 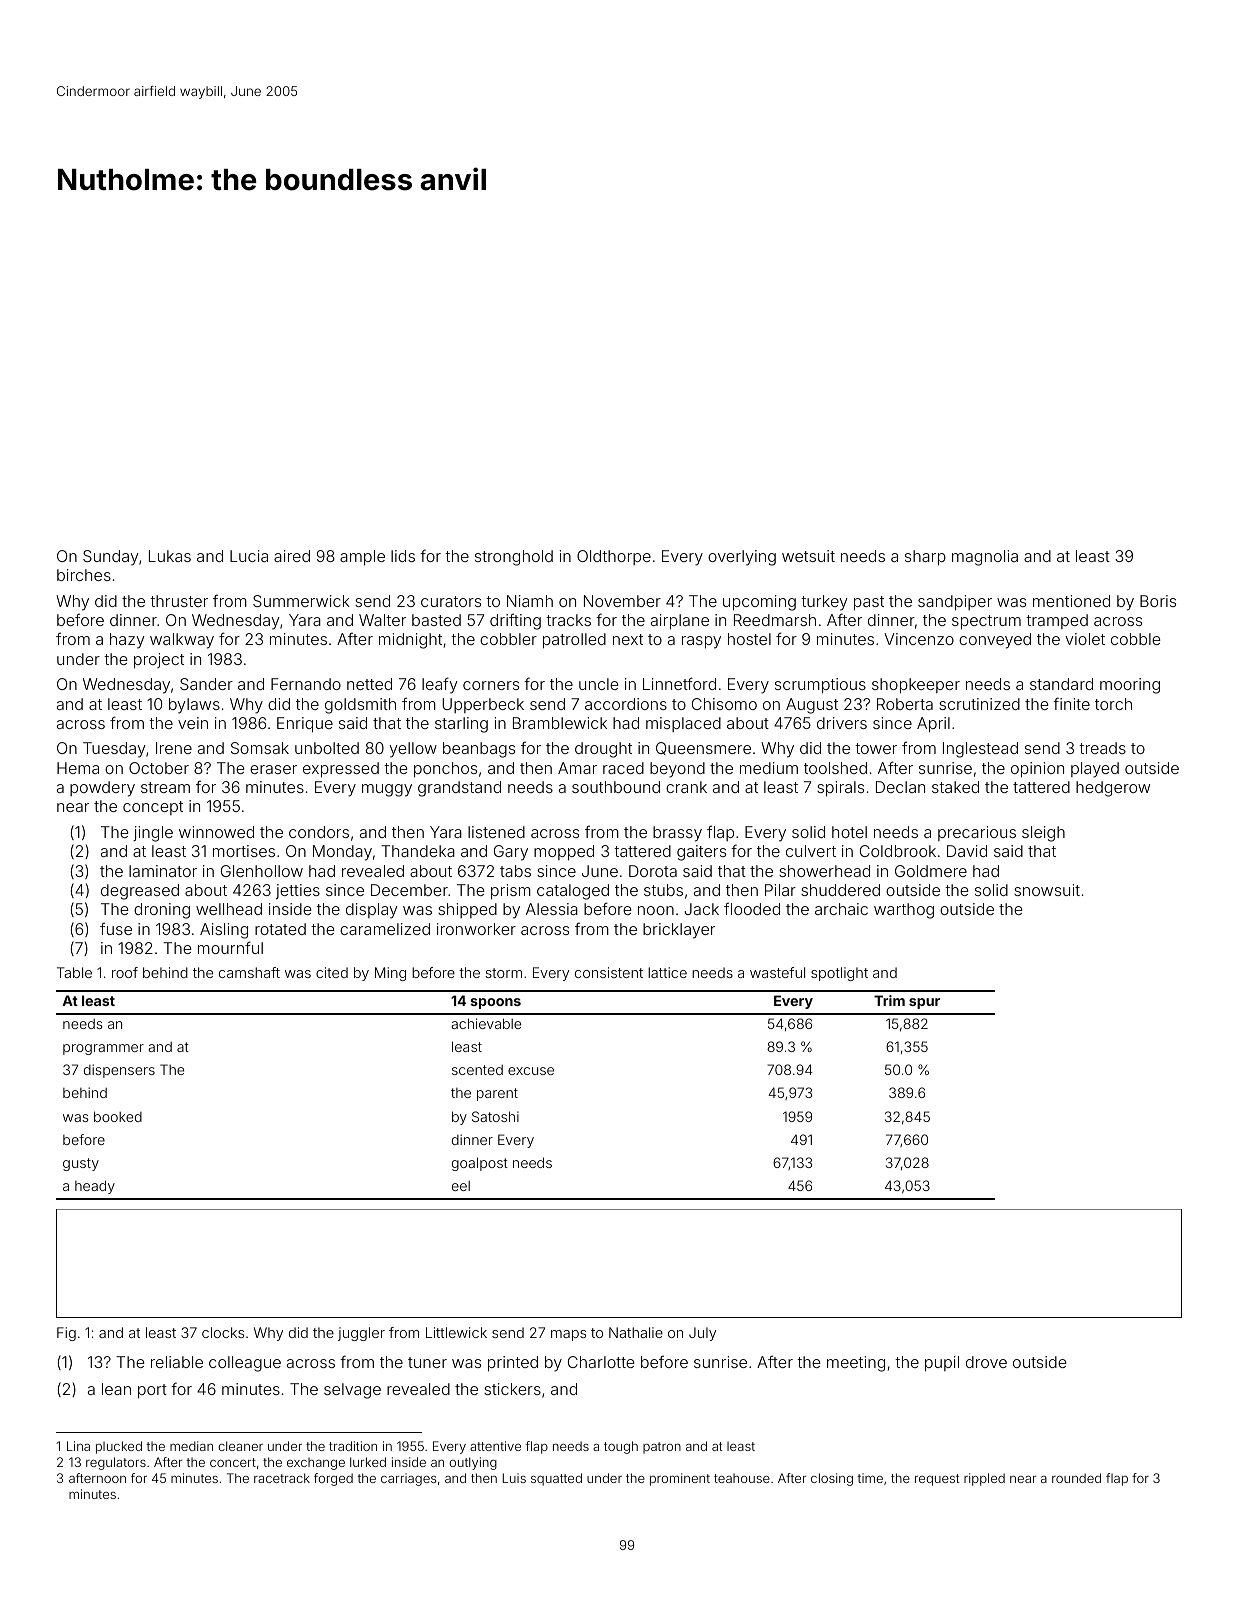 What do you see at coordinates (701, 642) in the screenshot?
I see `raspy` at bounding box center [701, 642].
